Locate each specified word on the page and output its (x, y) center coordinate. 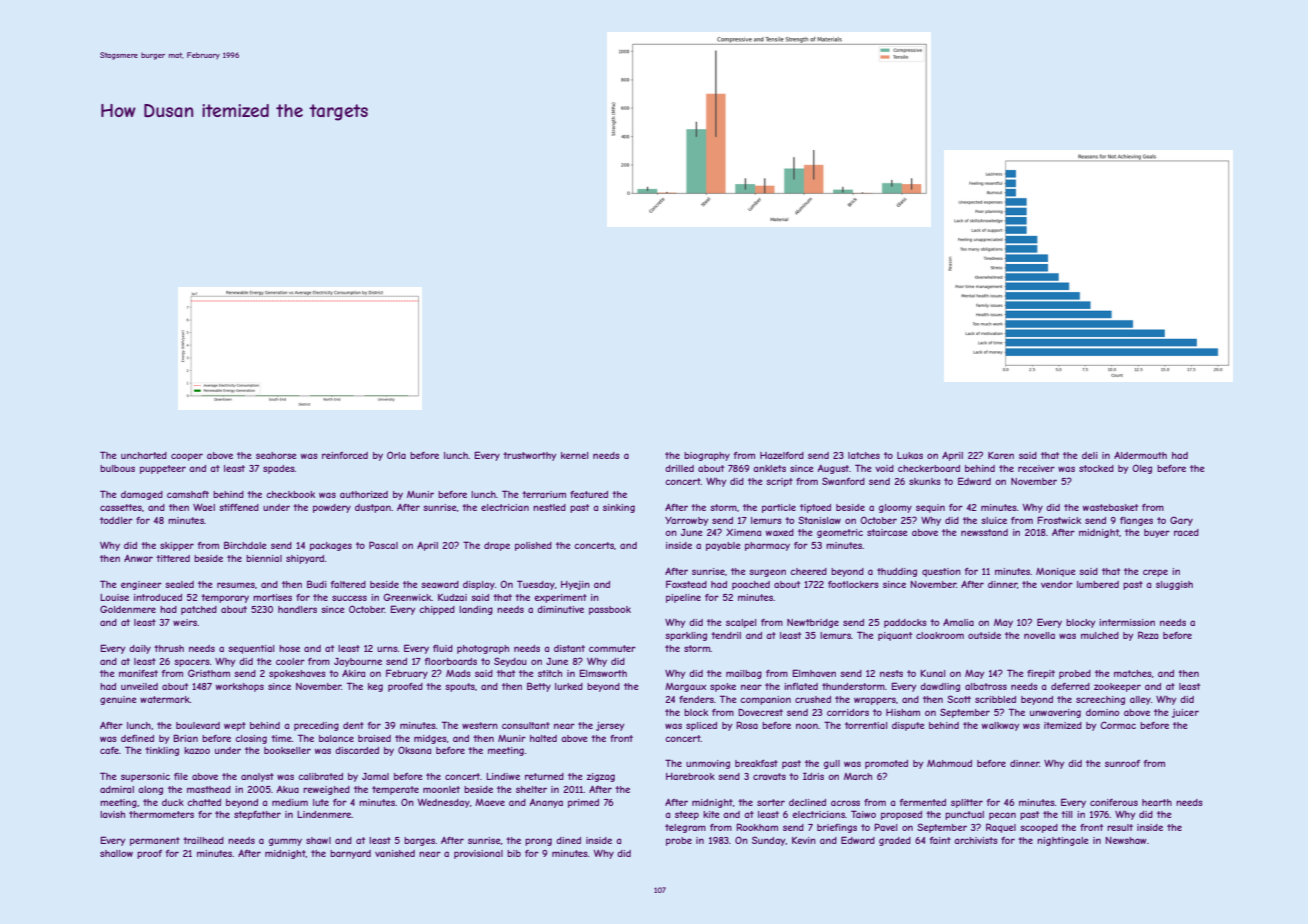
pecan (1002, 816)
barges (419, 841)
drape (497, 546)
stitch (550, 673)
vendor (1057, 584)
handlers (297, 609)
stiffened (239, 507)
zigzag (600, 777)
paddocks (905, 623)
